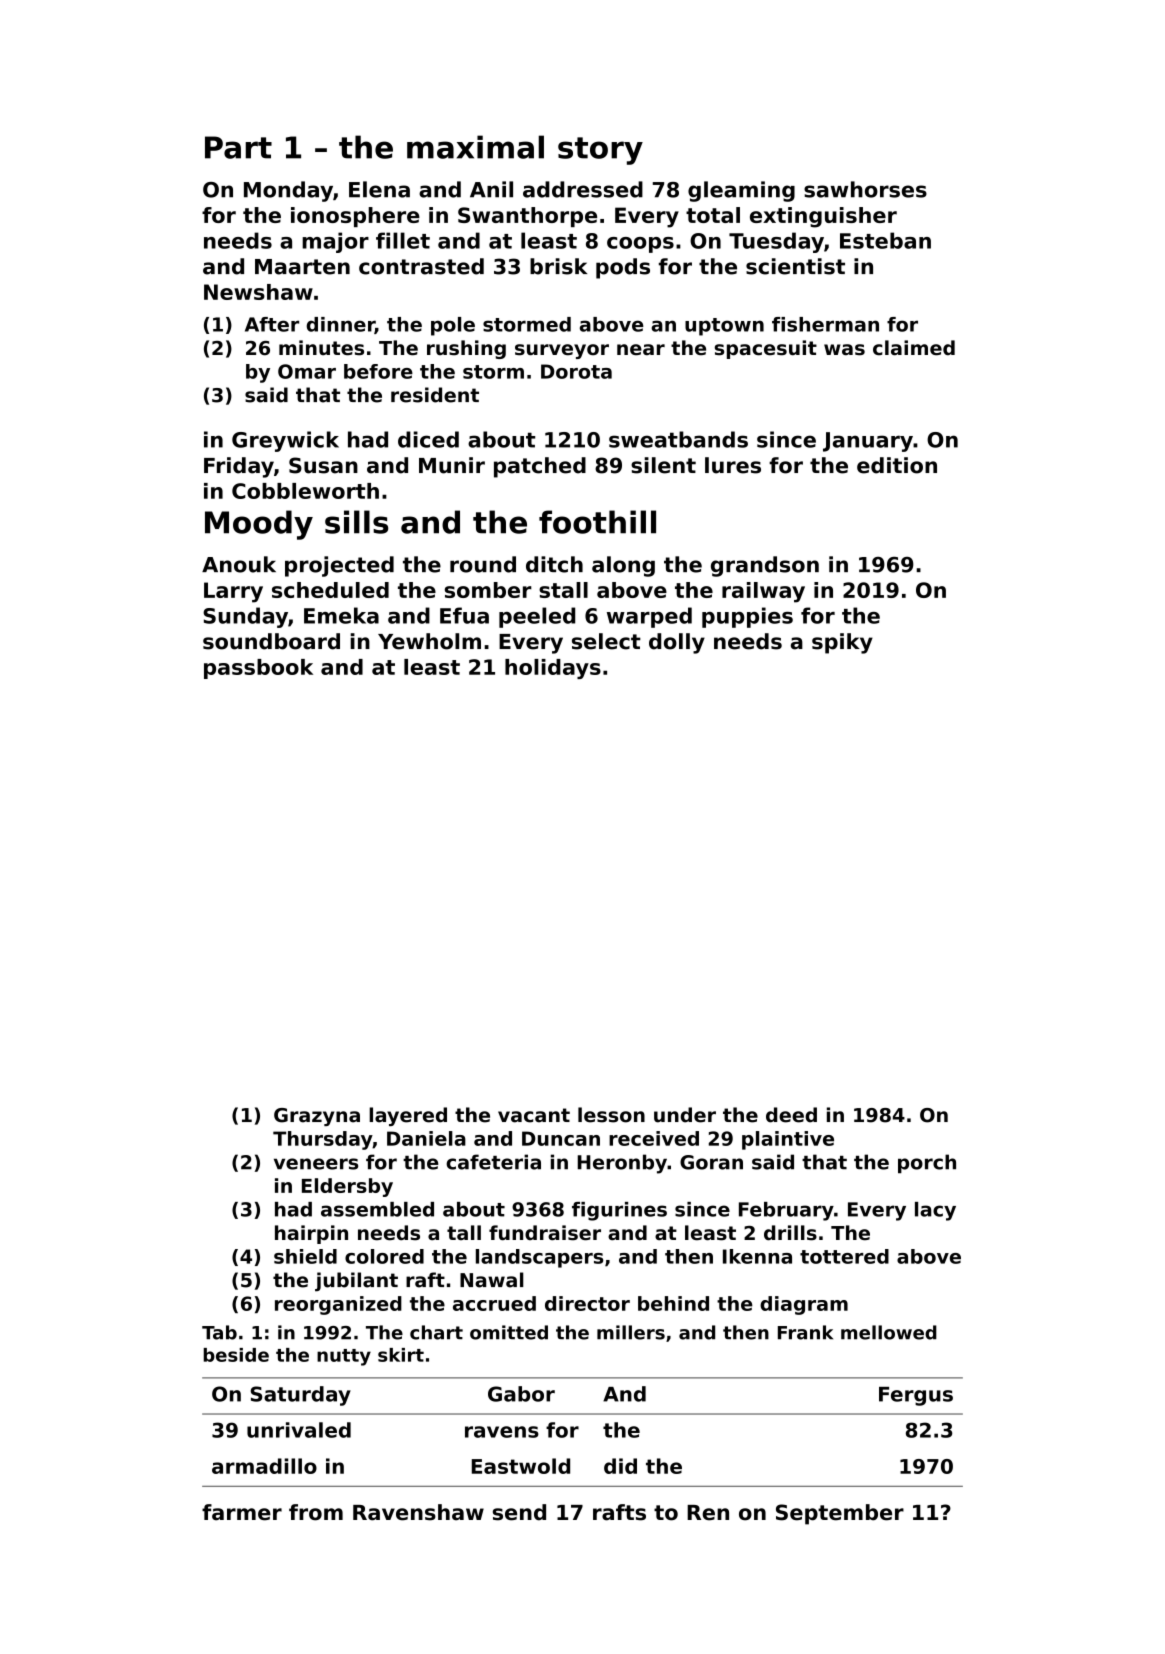 The height and width of the page is (1654, 1165). I want to click on armadillo, so click(264, 1466).
